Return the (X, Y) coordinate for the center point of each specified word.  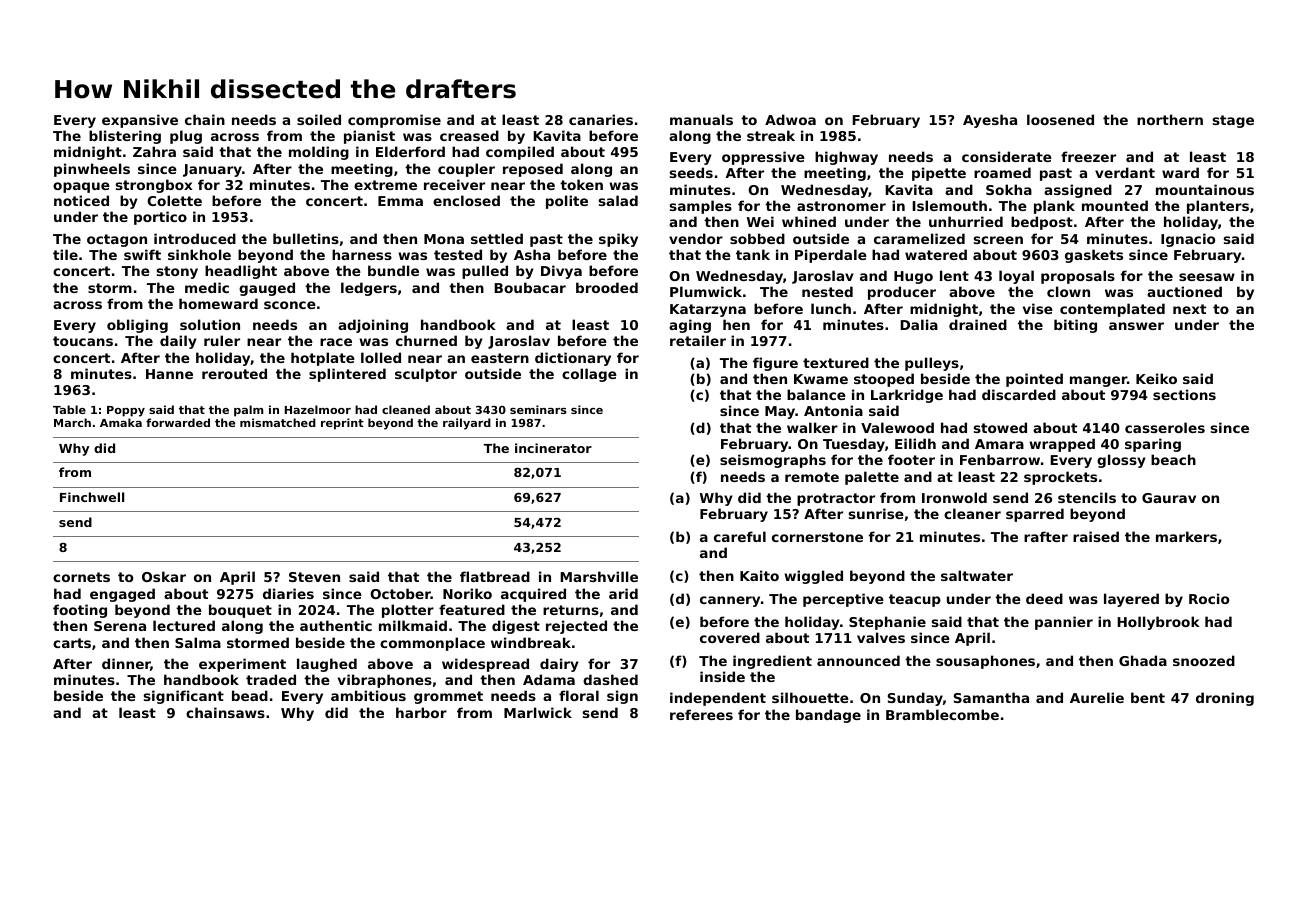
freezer (1088, 156)
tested (458, 254)
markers (1186, 536)
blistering (125, 137)
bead (250, 695)
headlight (241, 272)
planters (1218, 207)
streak (771, 135)
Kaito (759, 575)
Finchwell (92, 497)
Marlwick (538, 712)
